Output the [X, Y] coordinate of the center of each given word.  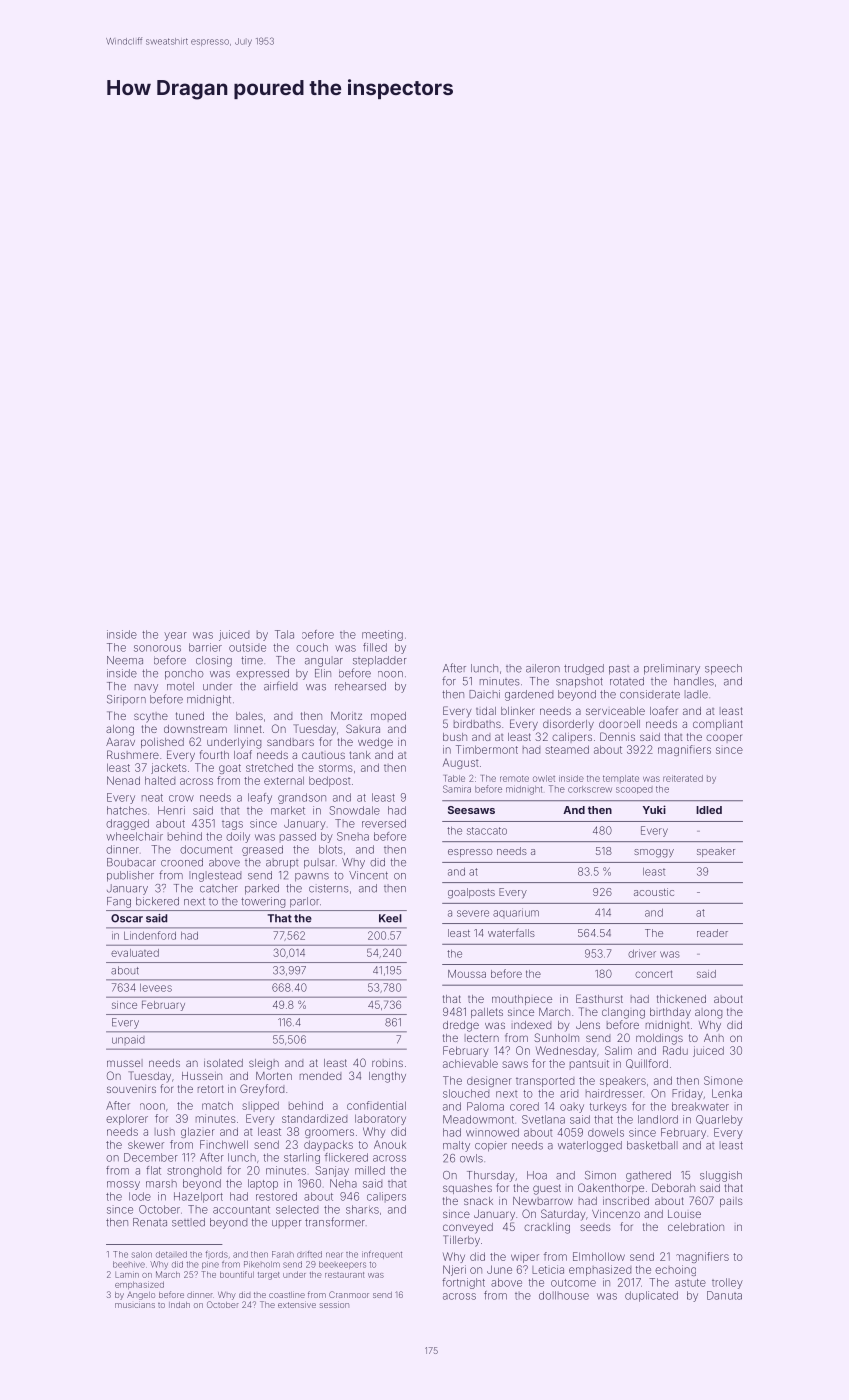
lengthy [387, 1077]
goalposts [471, 893]
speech [723, 669]
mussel [125, 1063]
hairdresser [614, 1093]
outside [247, 647]
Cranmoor [349, 1294]
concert [654, 974]
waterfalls [511, 932]
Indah [179, 1305]
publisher [130, 876]
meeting [382, 635]
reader [712, 933]
